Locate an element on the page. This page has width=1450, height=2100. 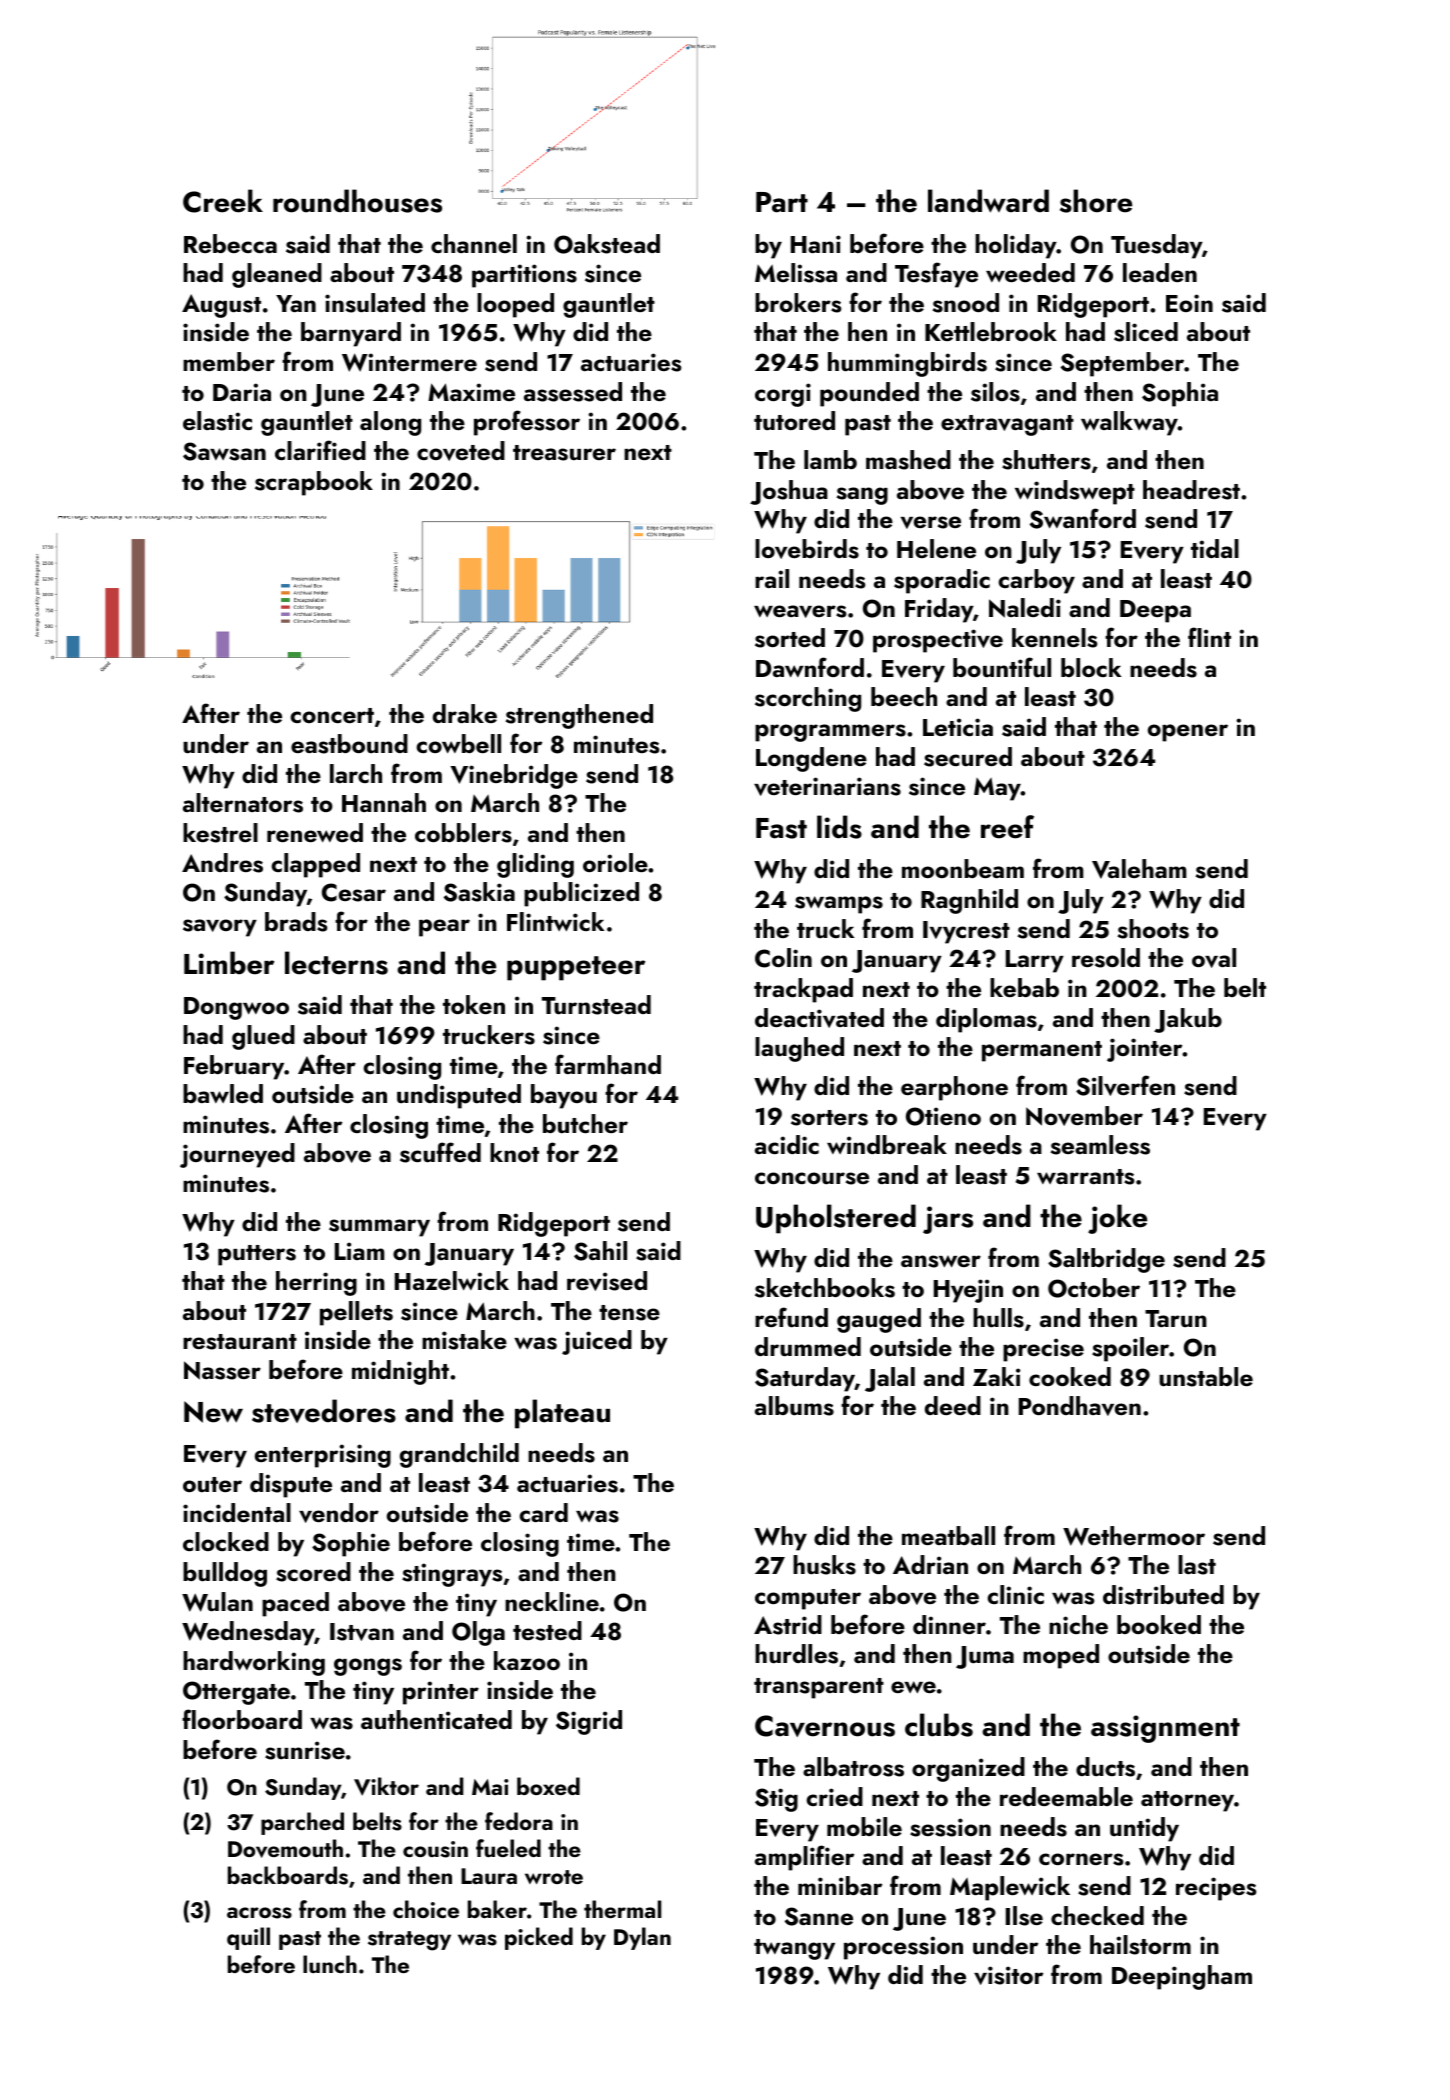
laughed is located at coordinates (799, 1049).
